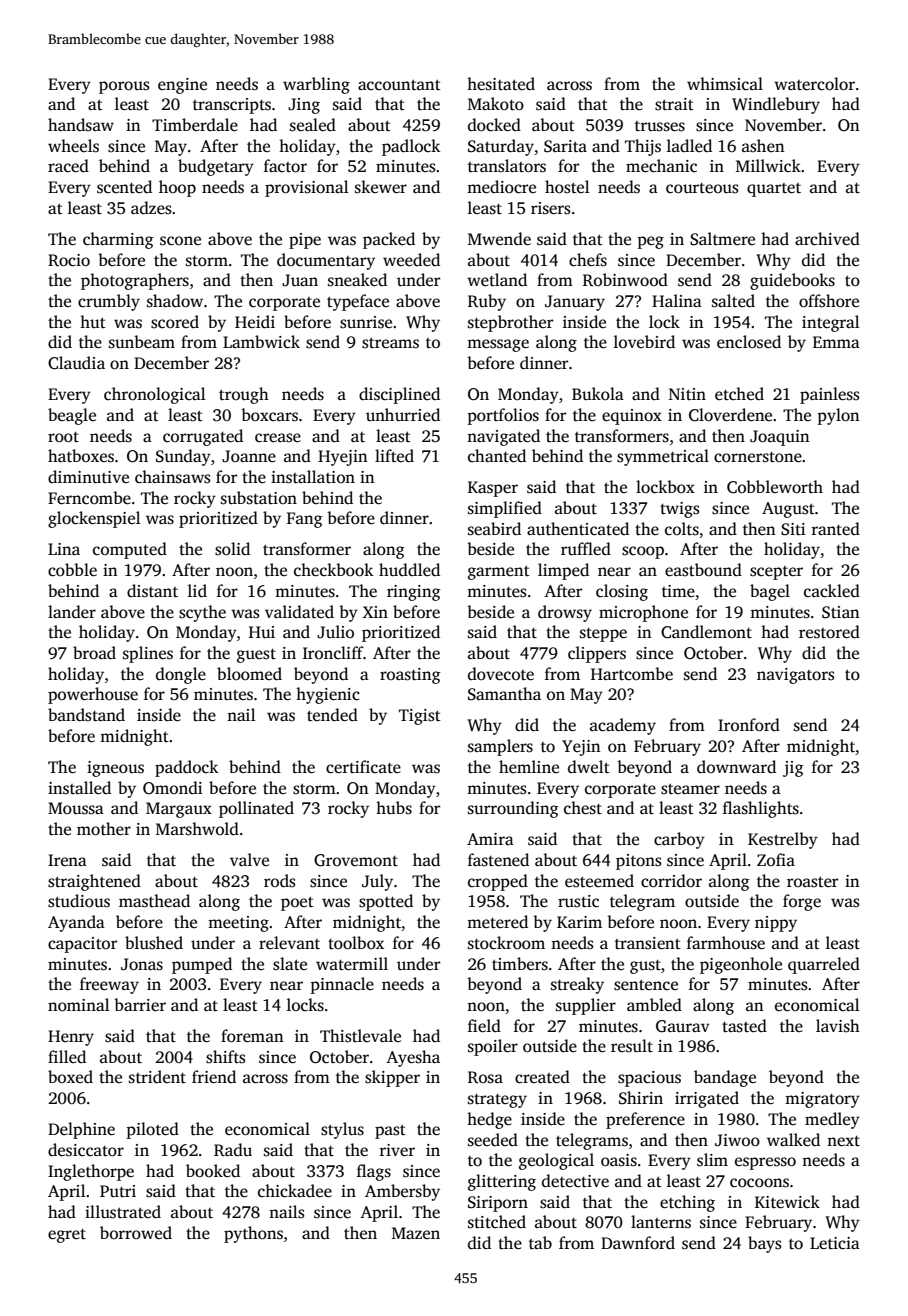 The height and width of the screenshot is (1316, 908). I want to click on engine, so click(182, 86).
